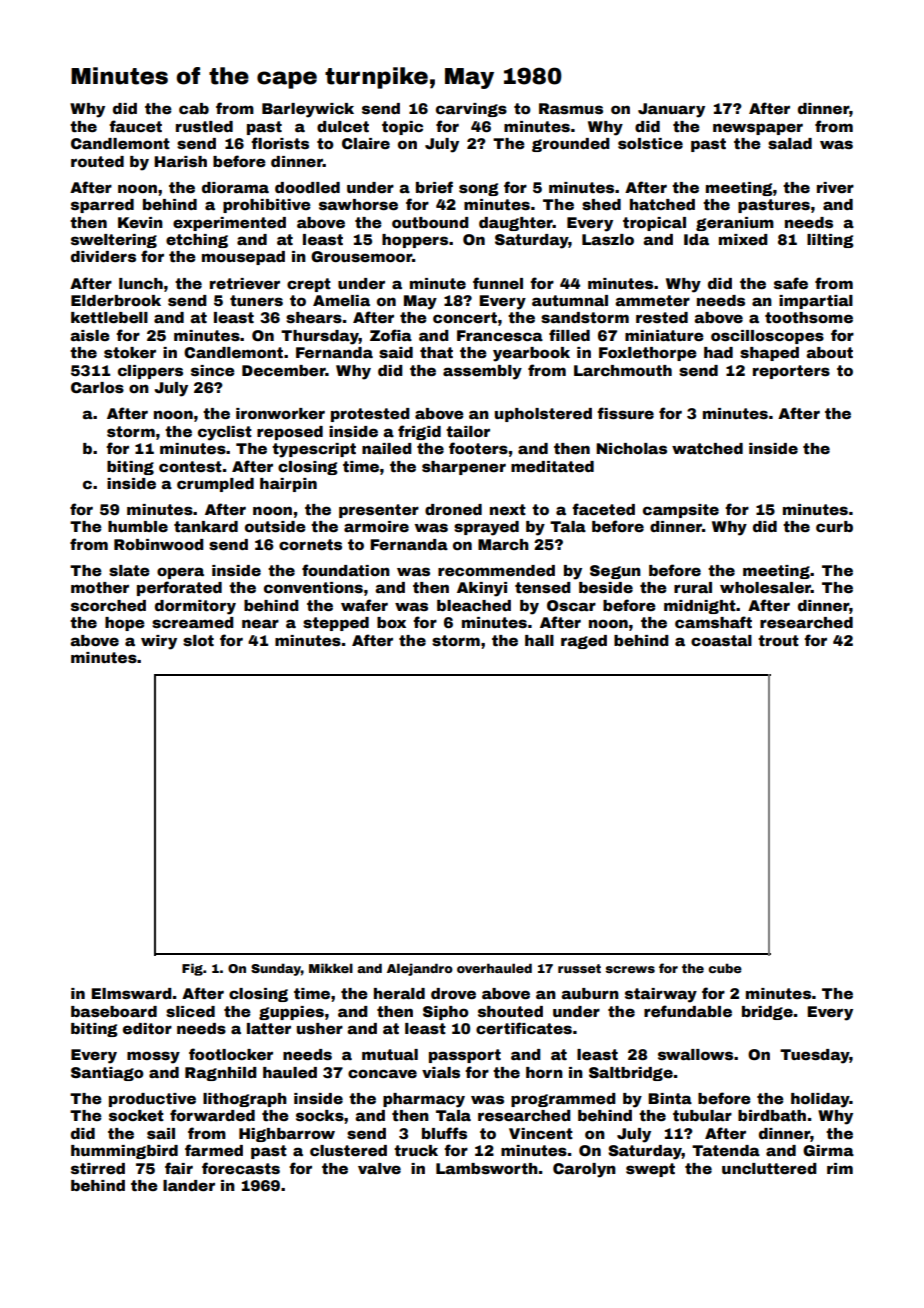  Describe the element at coordinates (758, 129) in the document. I see `newspaper` at that location.
